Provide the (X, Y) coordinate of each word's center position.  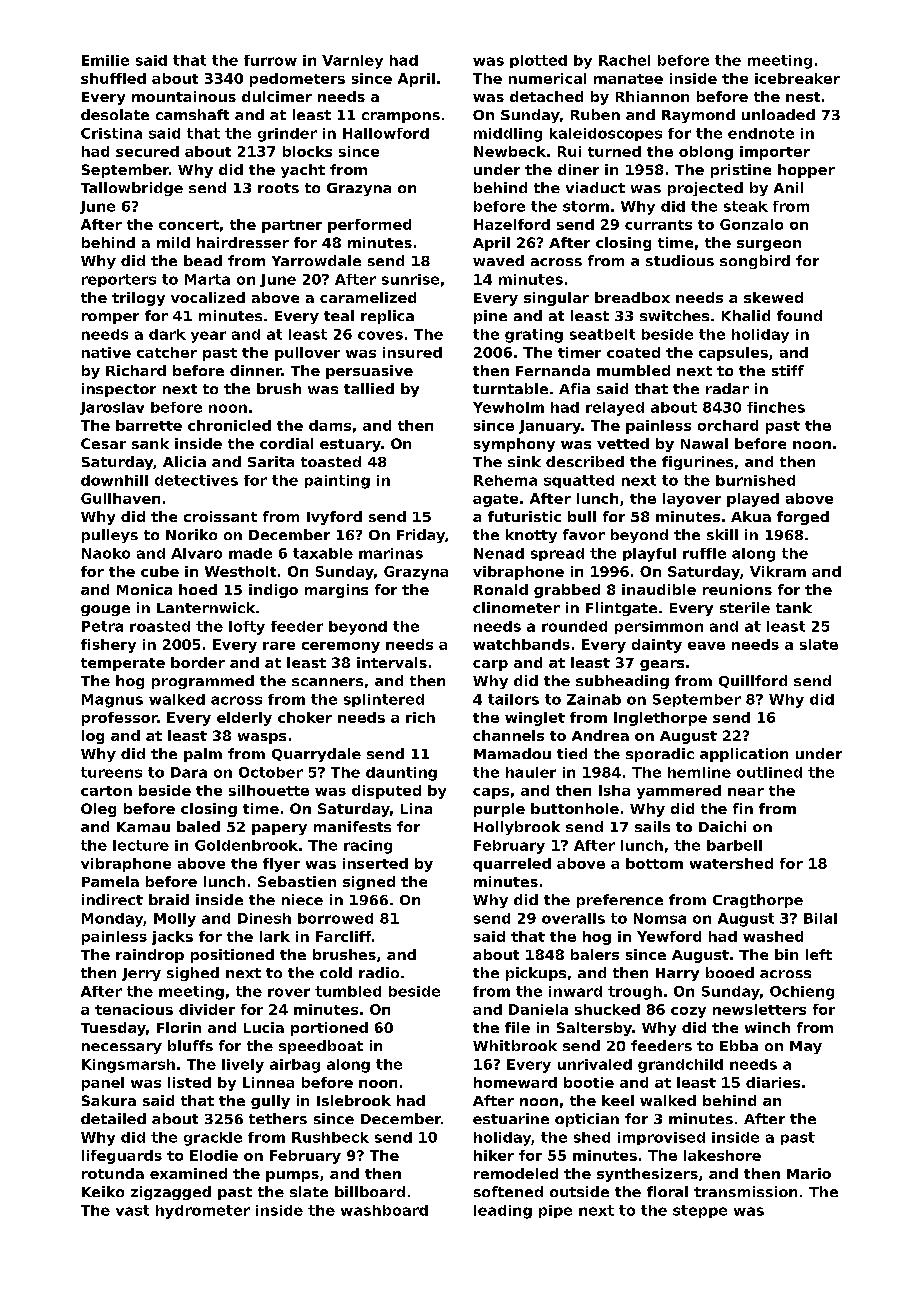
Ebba (739, 1045)
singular (556, 299)
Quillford (753, 681)
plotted (538, 61)
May (806, 1047)
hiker (494, 1155)
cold (336, 972)
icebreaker (797, 78)
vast (132, 1210)
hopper (806, 171)
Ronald (501, 589)
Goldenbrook (246, 845)
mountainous (184, 96)
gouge (105, 610)
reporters (119, 280)
